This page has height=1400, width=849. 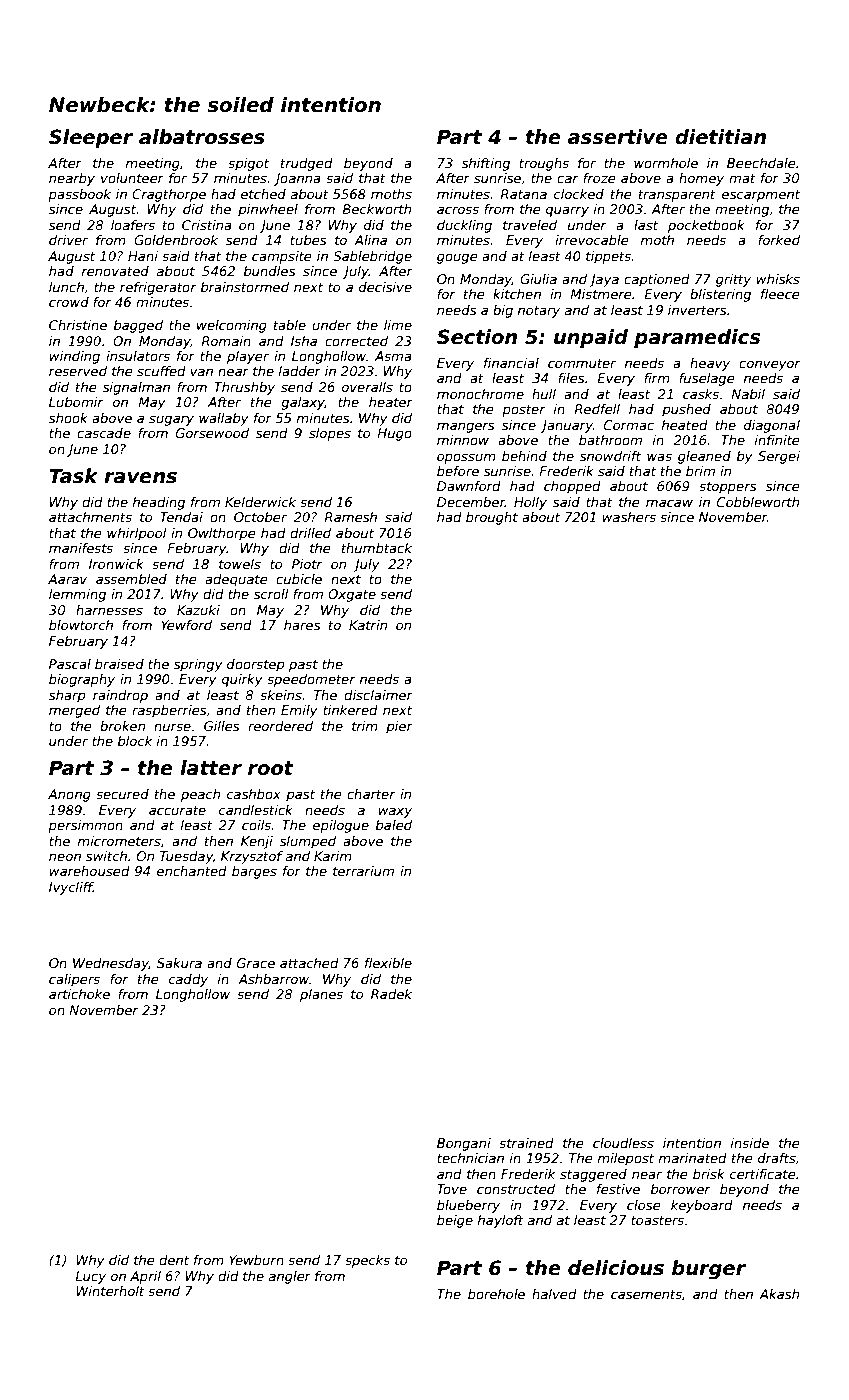 I want to click on Lucy, so click(x=90, y=1277).
